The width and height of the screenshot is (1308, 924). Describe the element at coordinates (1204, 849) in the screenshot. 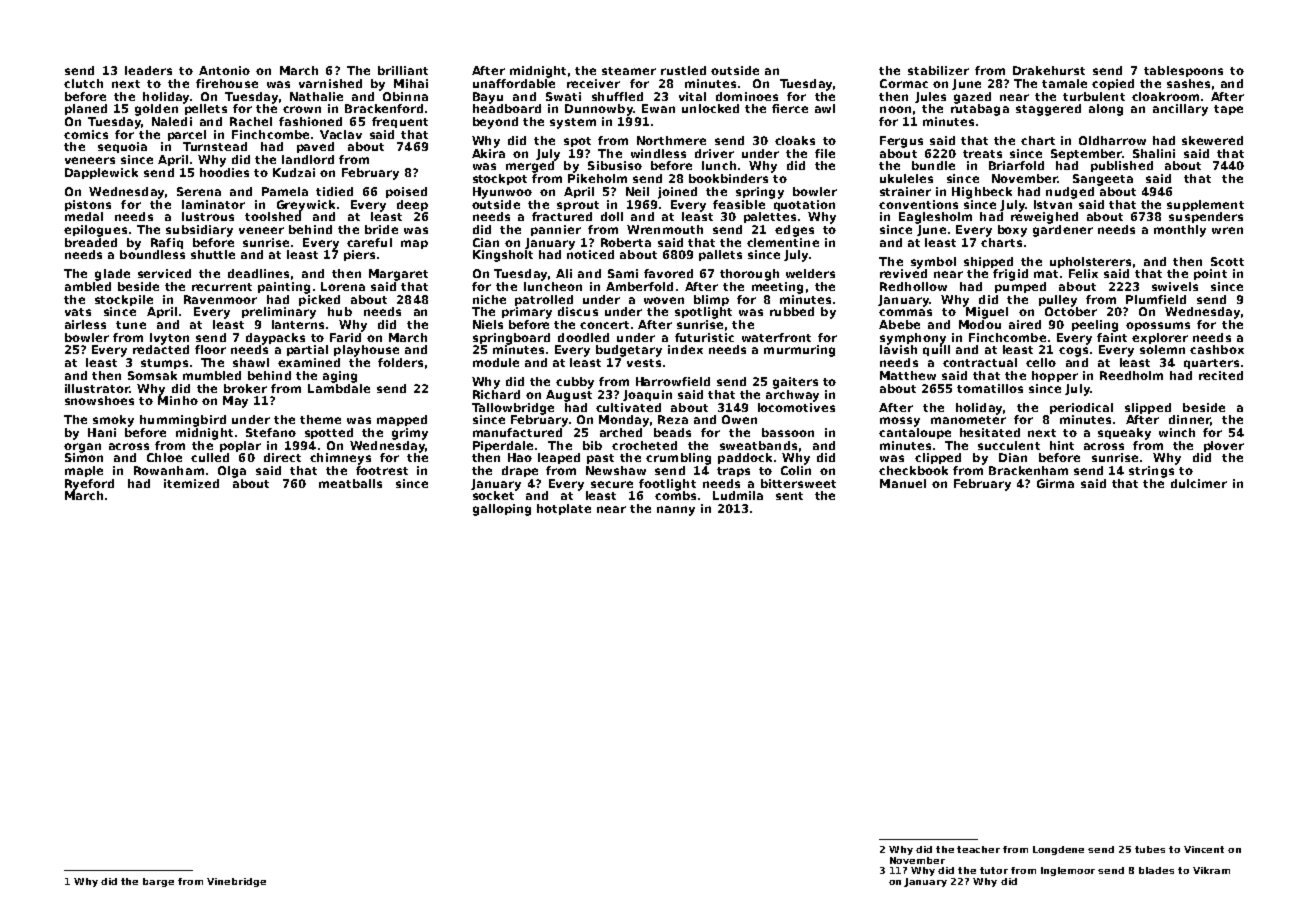

I see `Vincent` at that location.
